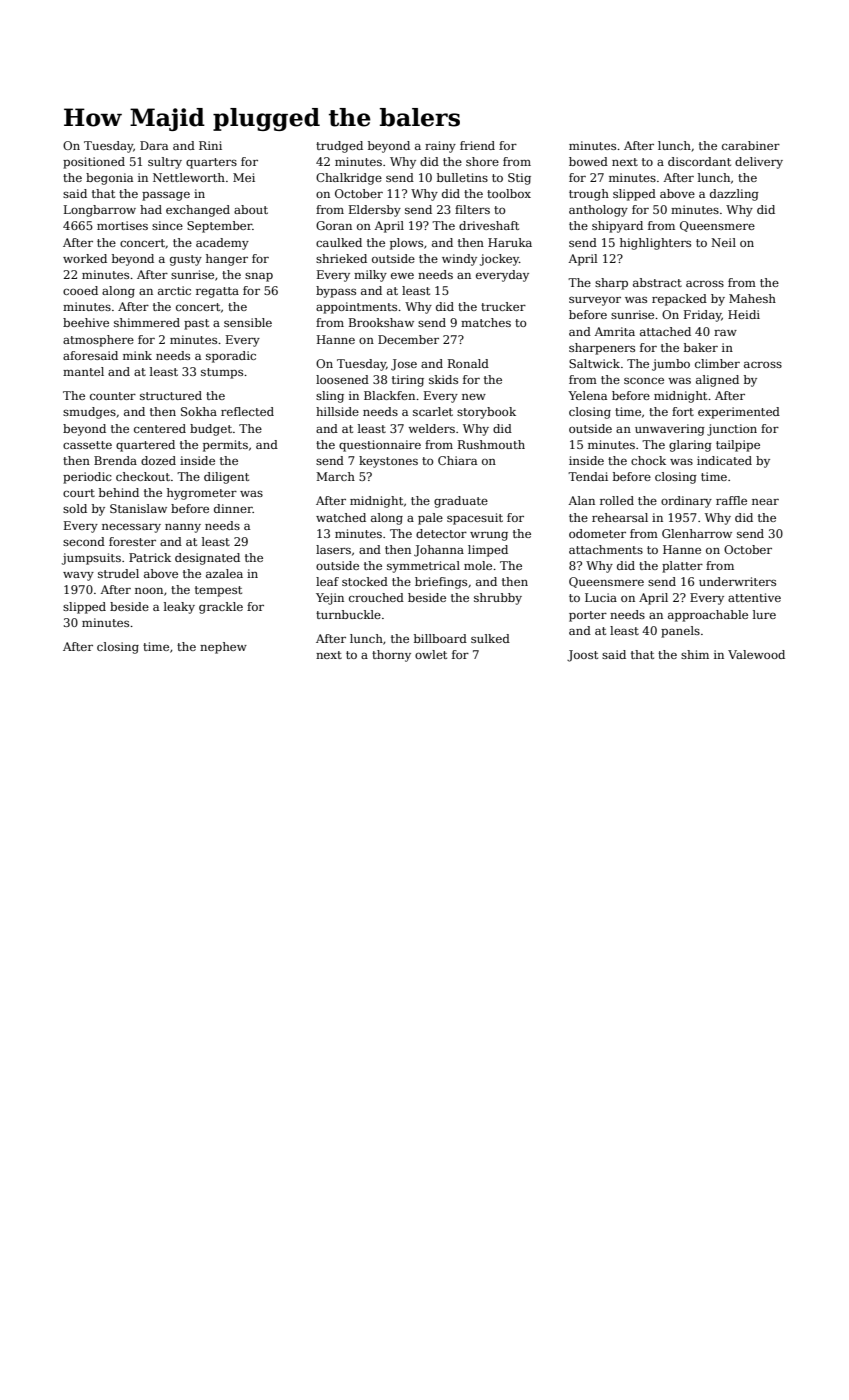 This screenshot has width=849, height=1400. Describe the element at coordinates (588, 161) in the screenshot. I see `bowed` at that location.
